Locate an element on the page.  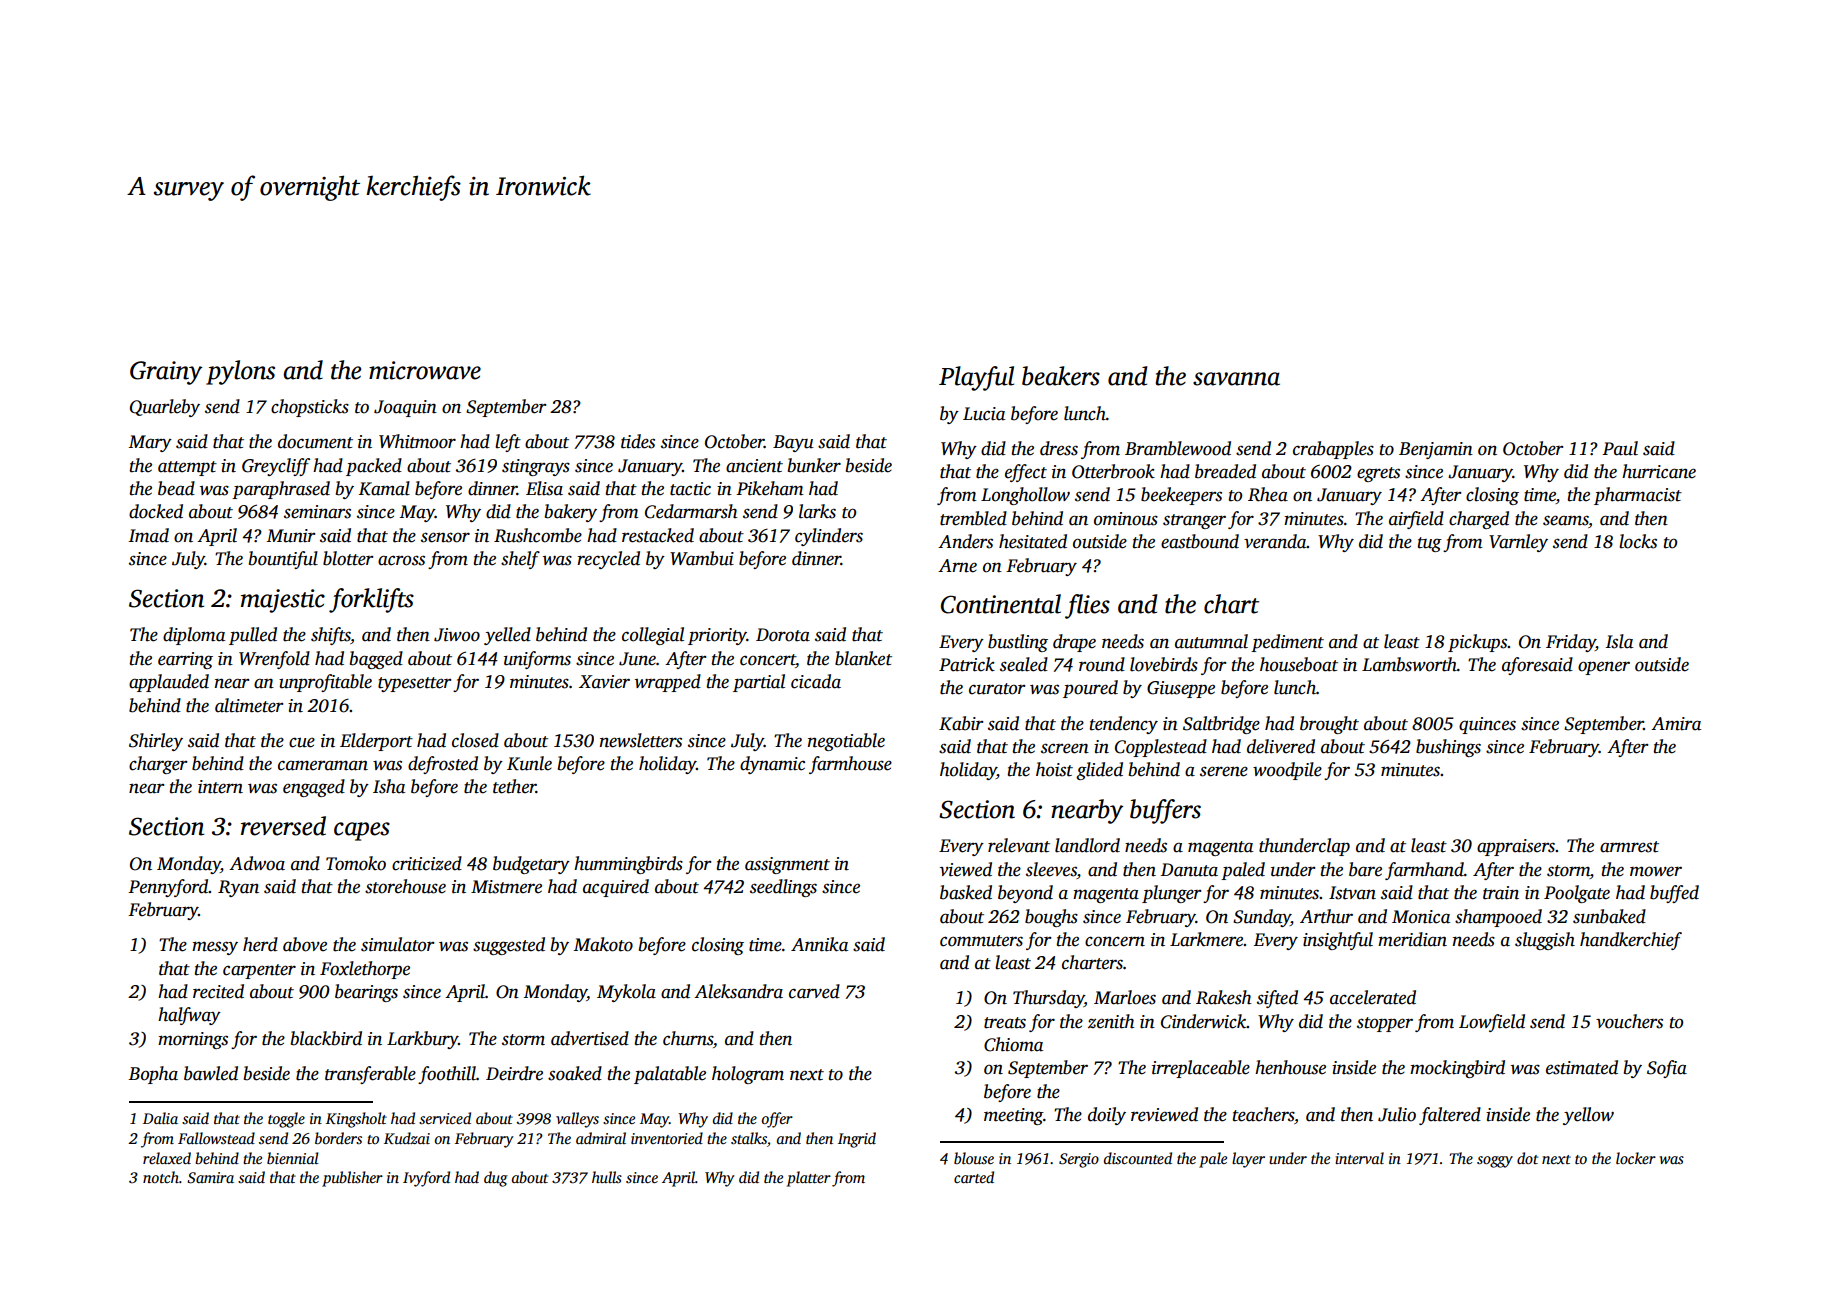
dot is located at coordinates (1527, 1158).
